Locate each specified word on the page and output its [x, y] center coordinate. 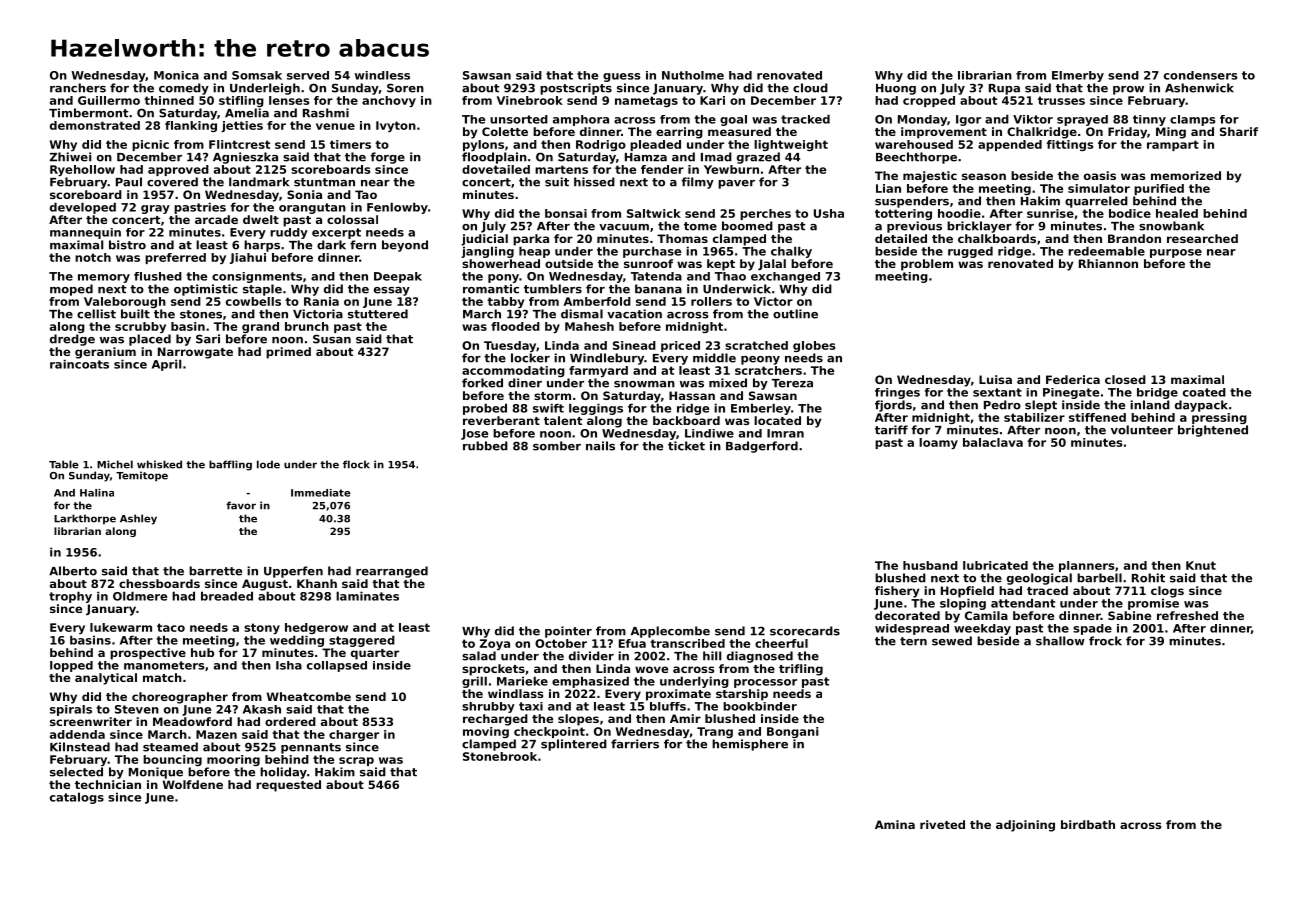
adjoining [1025, 826]
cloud [810, 88]
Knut [1201, 565]
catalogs [77, 798]
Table [64, 464]
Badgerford [762, 447]
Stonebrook [500, 756]
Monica [176, 75]
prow [1128, 90]
